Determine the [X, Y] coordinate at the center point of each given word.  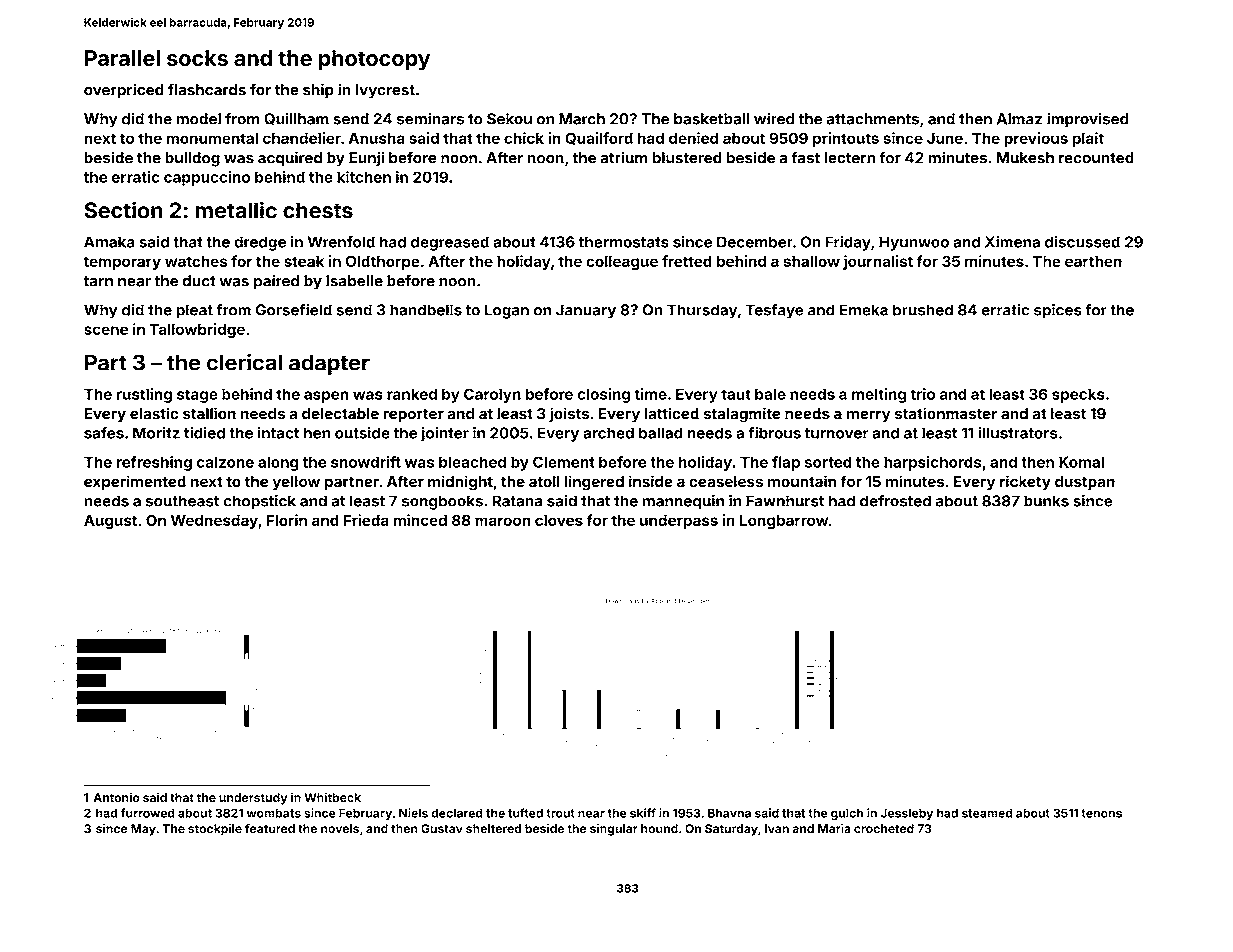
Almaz [1019, 119]
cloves [559, 520]
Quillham [296, 119]
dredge [260, 243]
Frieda [366, 520]
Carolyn [492, 395]
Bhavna [729, 813]
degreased [450, 243]
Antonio [116, 797]
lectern [849, 158]
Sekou [509, 119]
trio [923, 394]
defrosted [895, 501]
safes [104, 433]
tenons [1101, 813]
